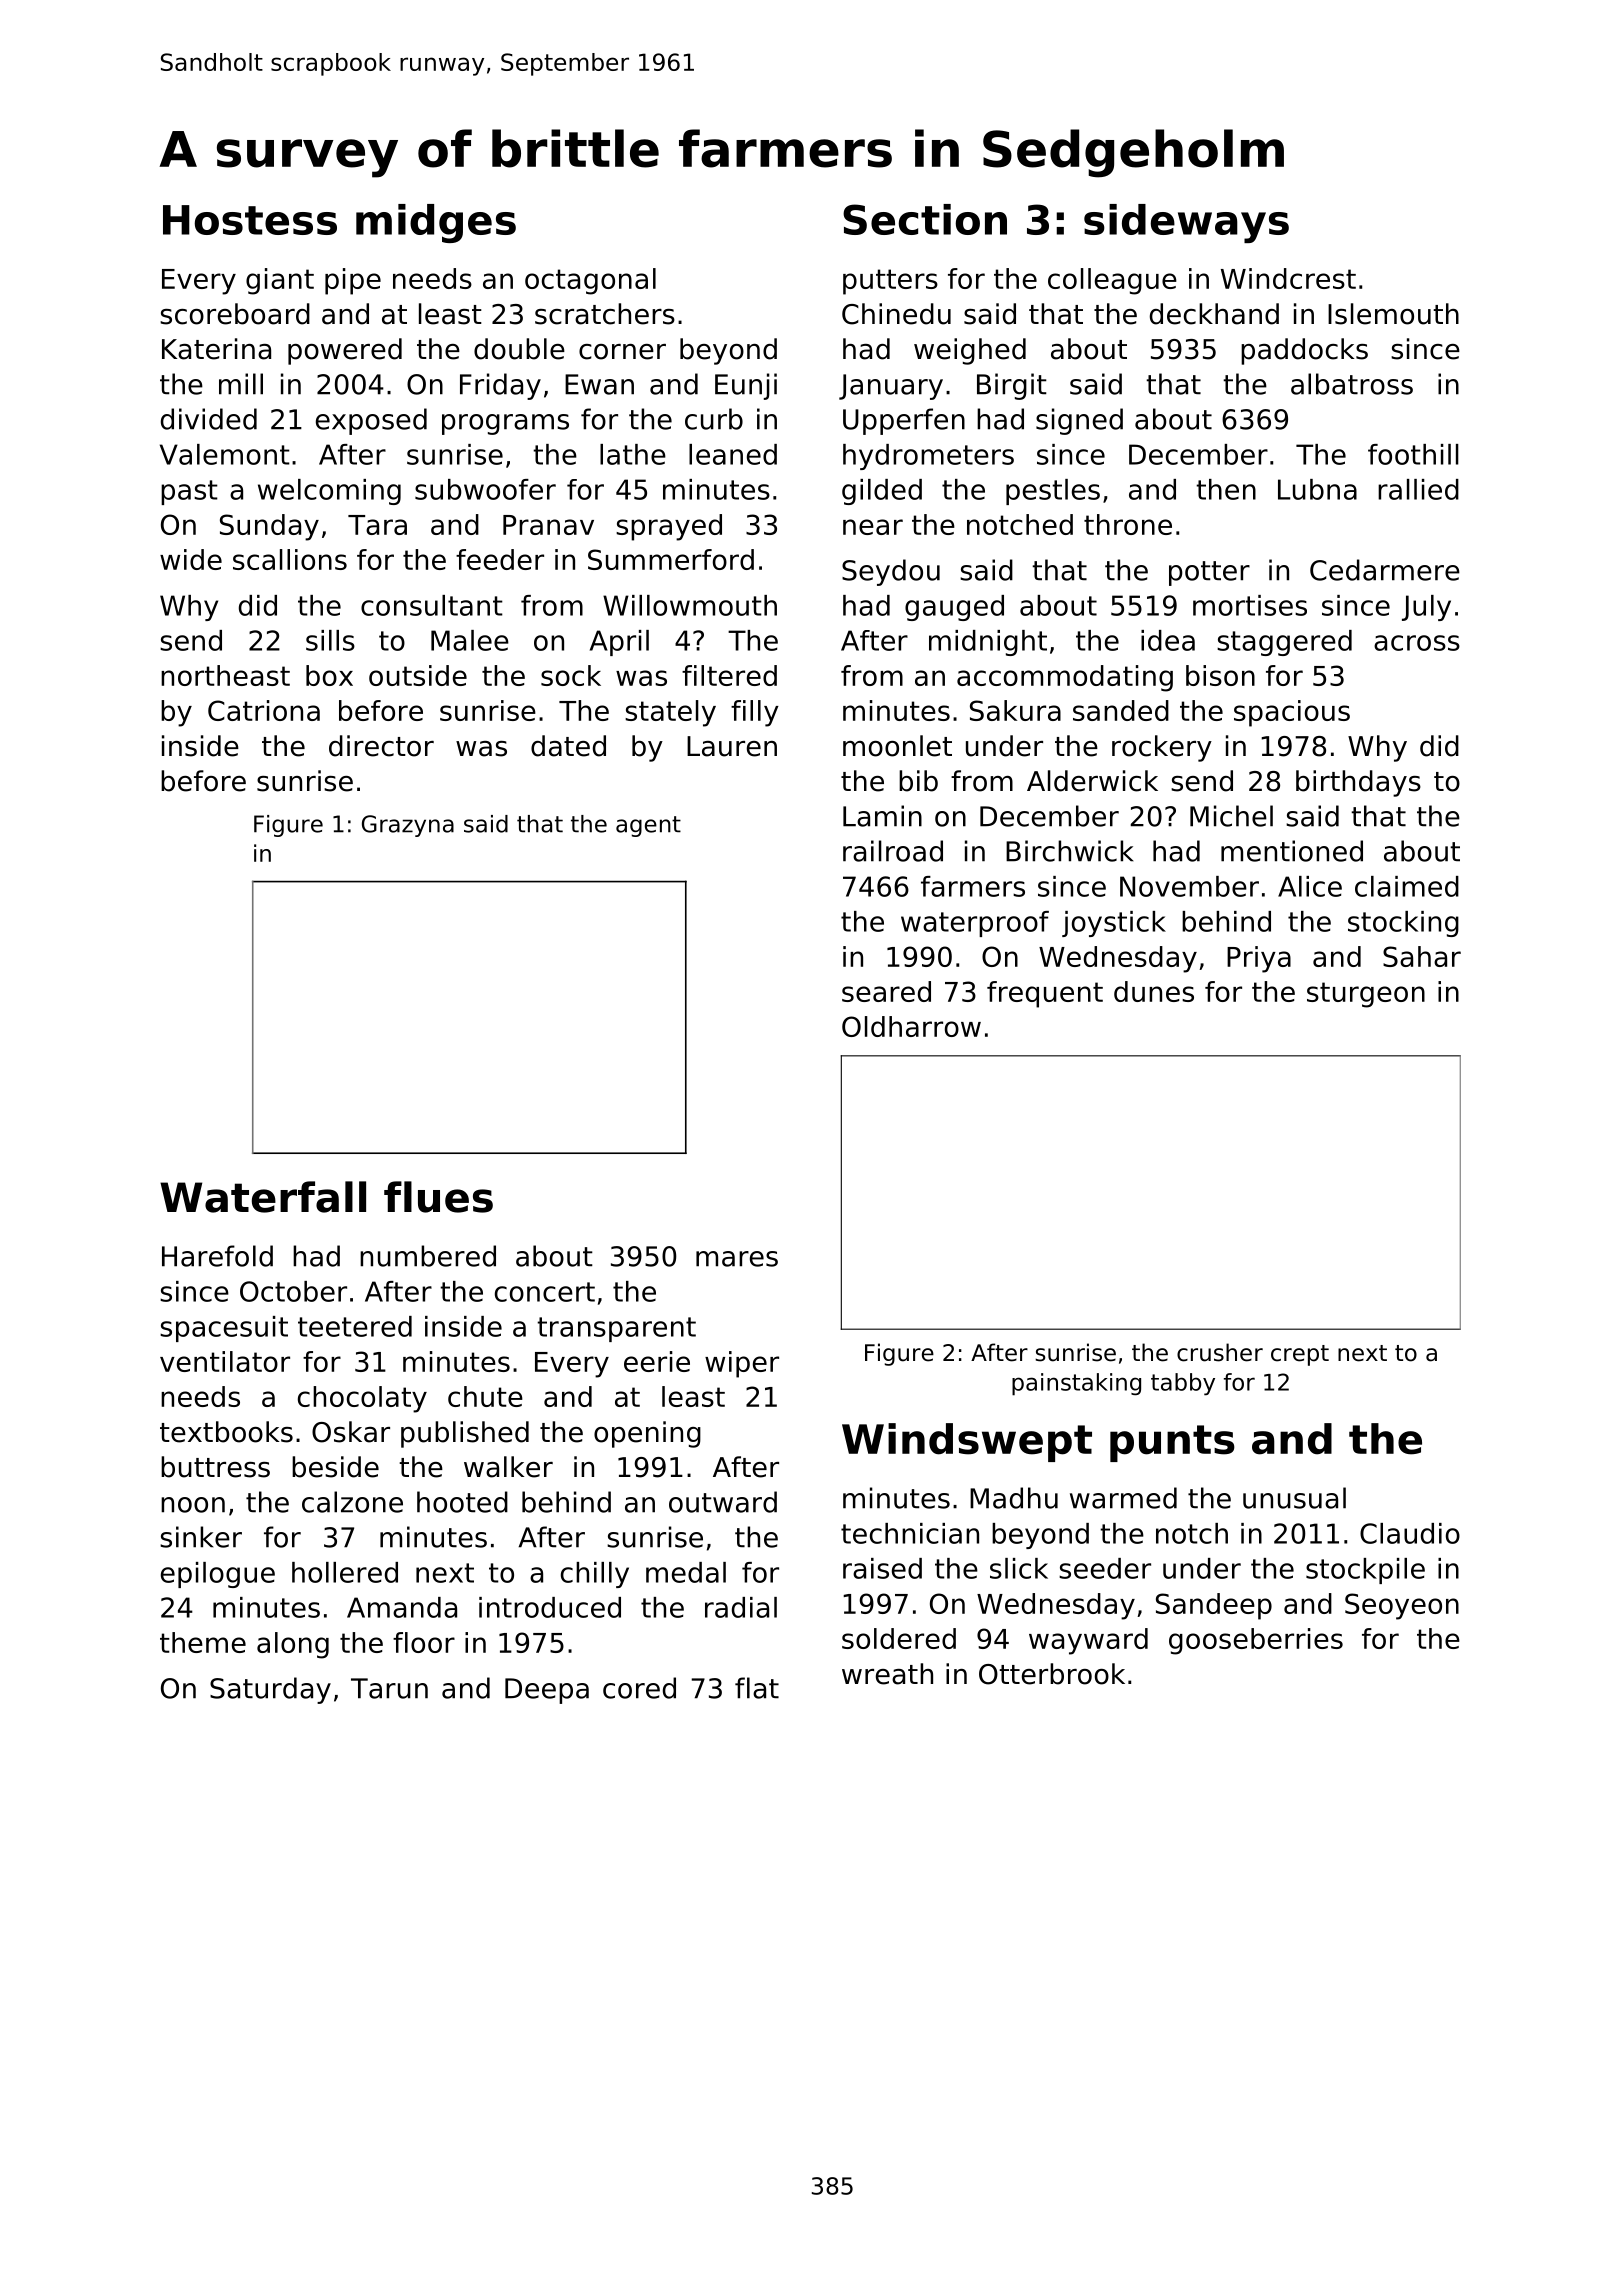  What do you see at coordinates (925, 219) in the screenshot?
I see `Section` at bounding box center [925, 219].
